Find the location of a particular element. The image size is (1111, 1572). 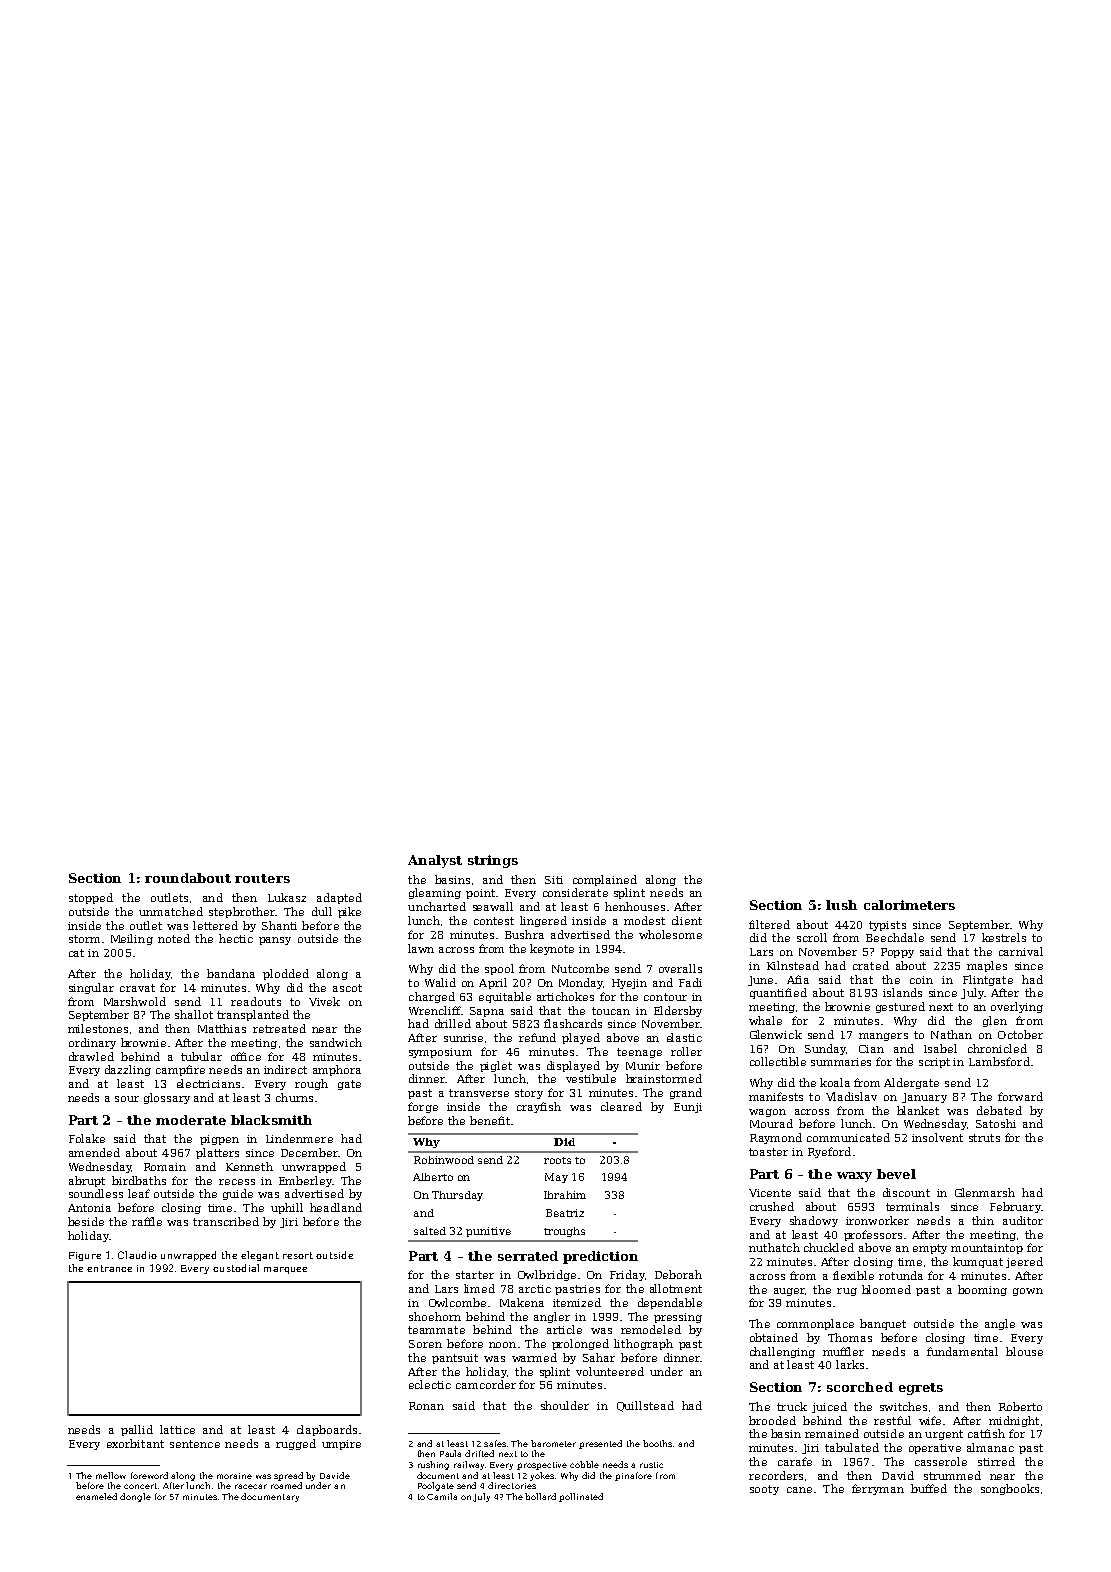

calorimeters is located at coordinates (909, 905).
